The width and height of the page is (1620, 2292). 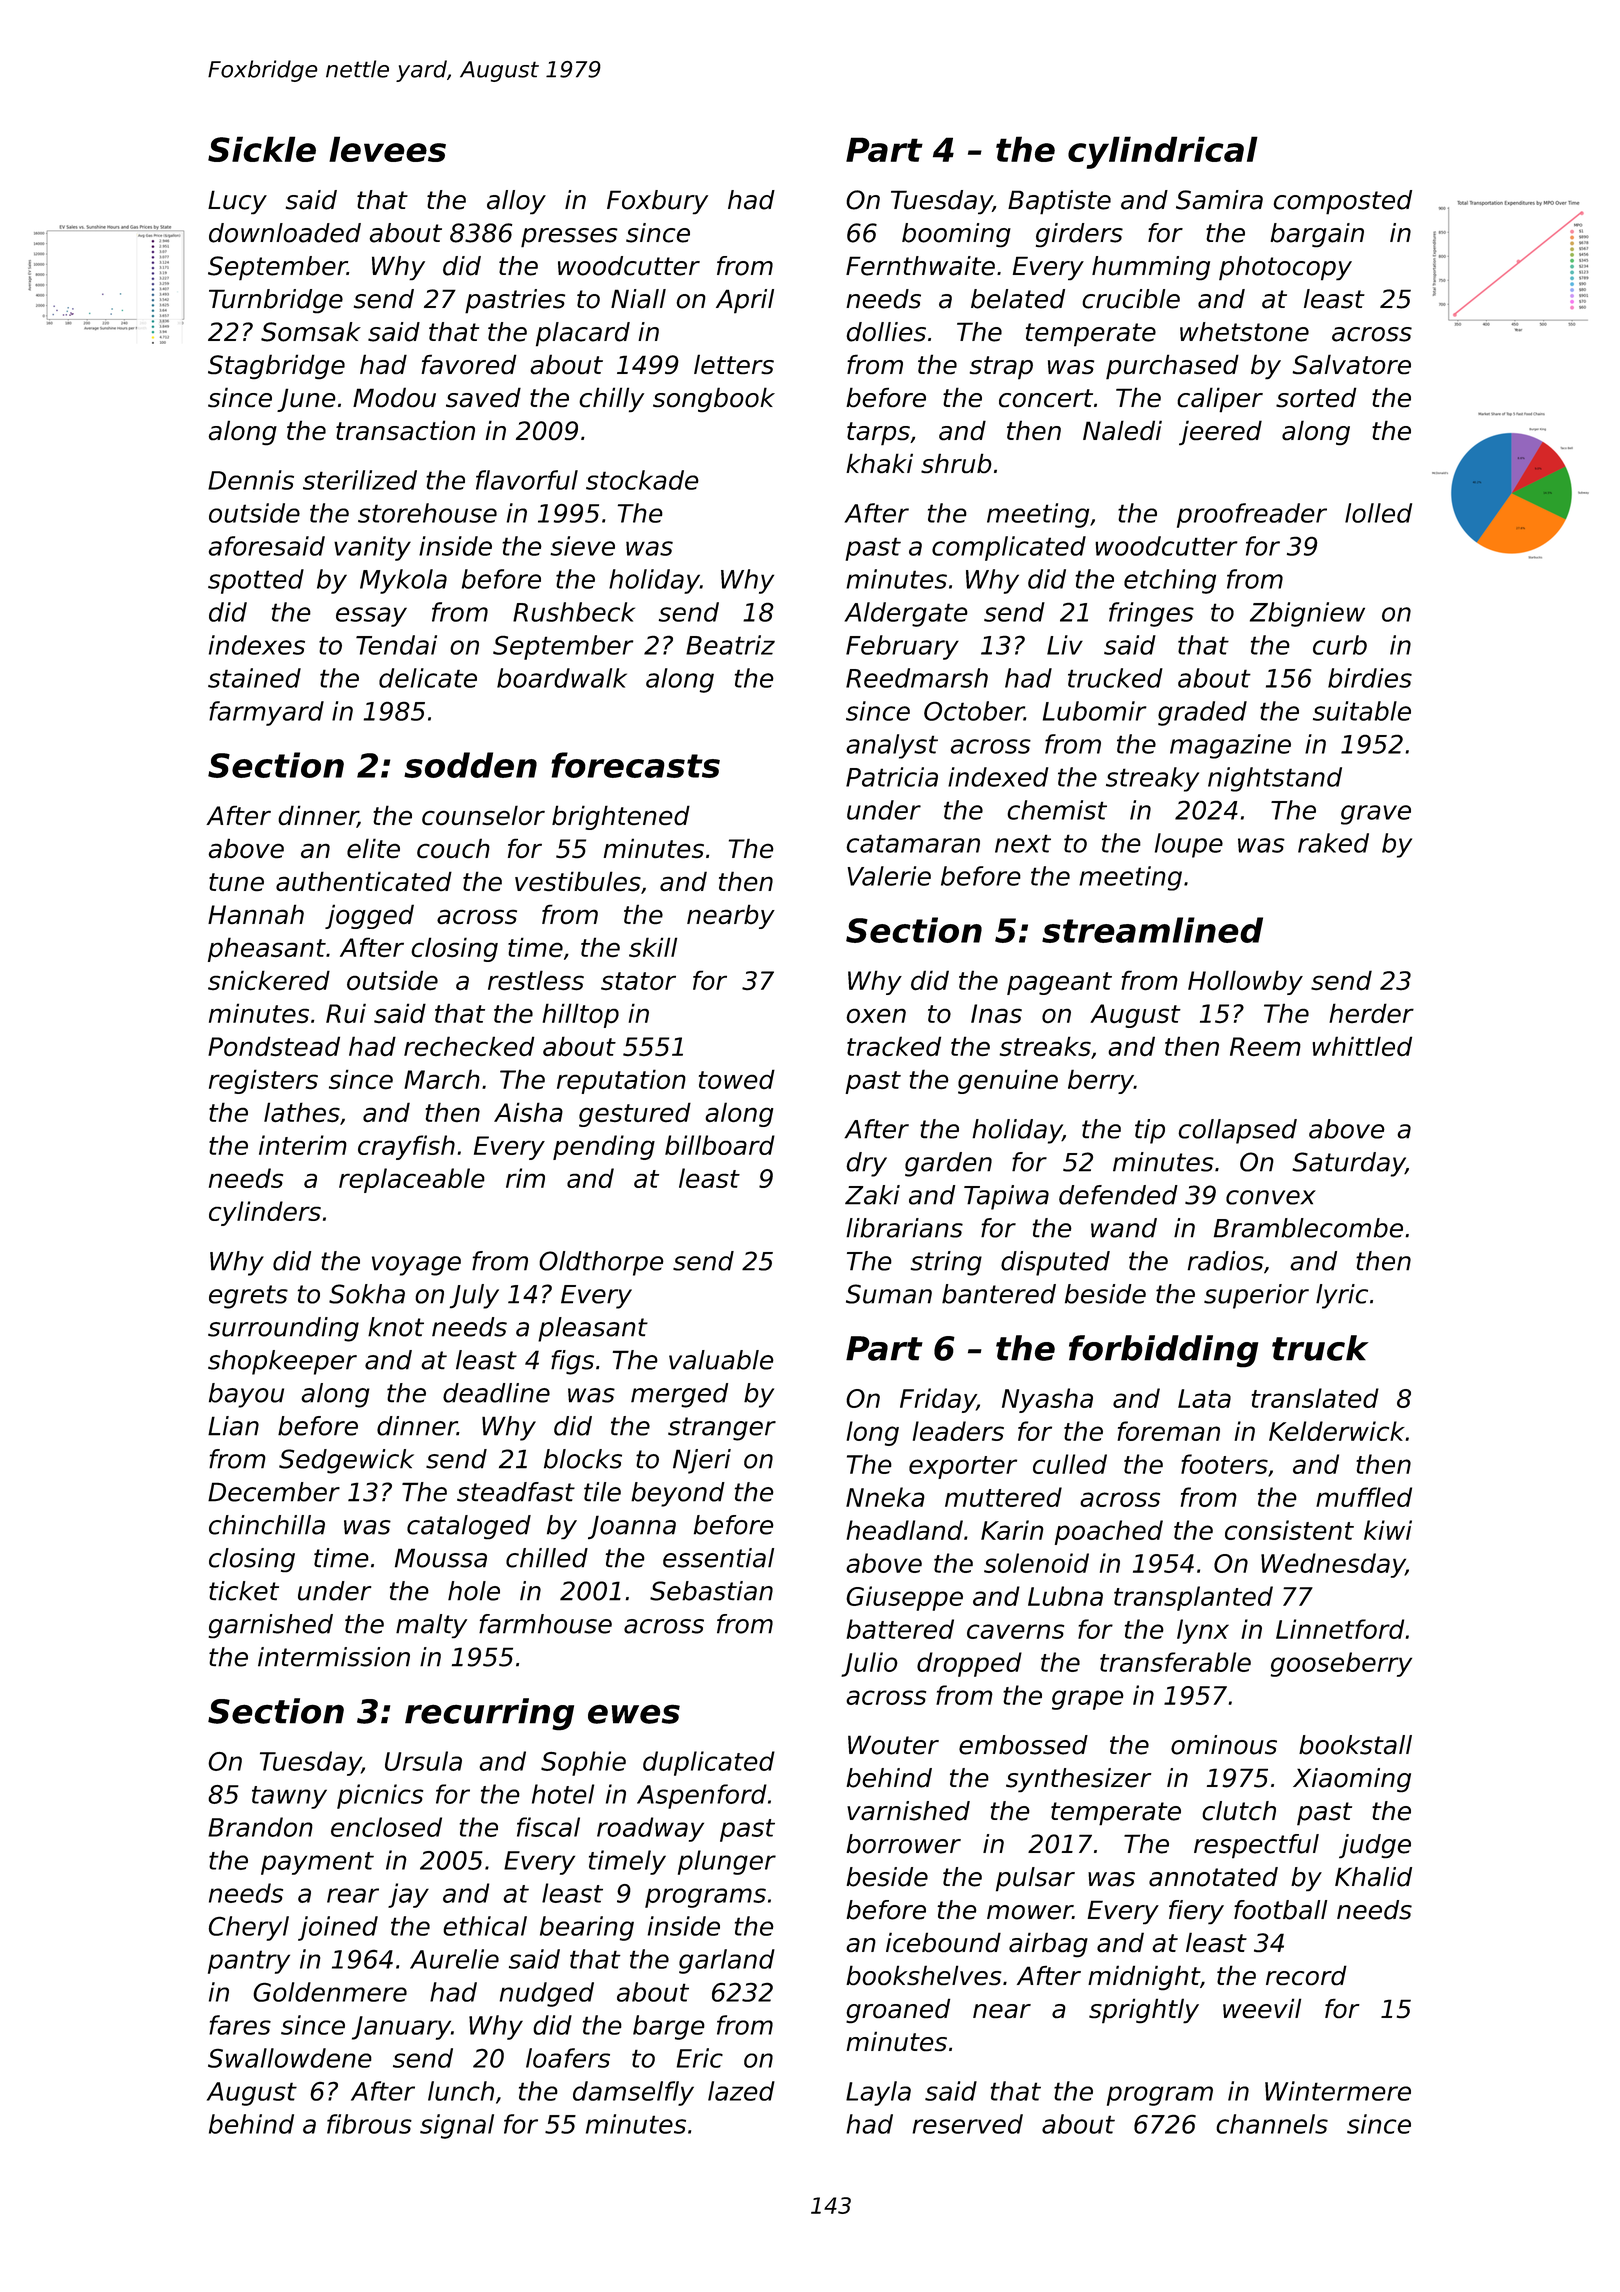 What do you see at coordinates (1306, 1975) in the page?
I see `record` at bounding box center [1306, 1975].
